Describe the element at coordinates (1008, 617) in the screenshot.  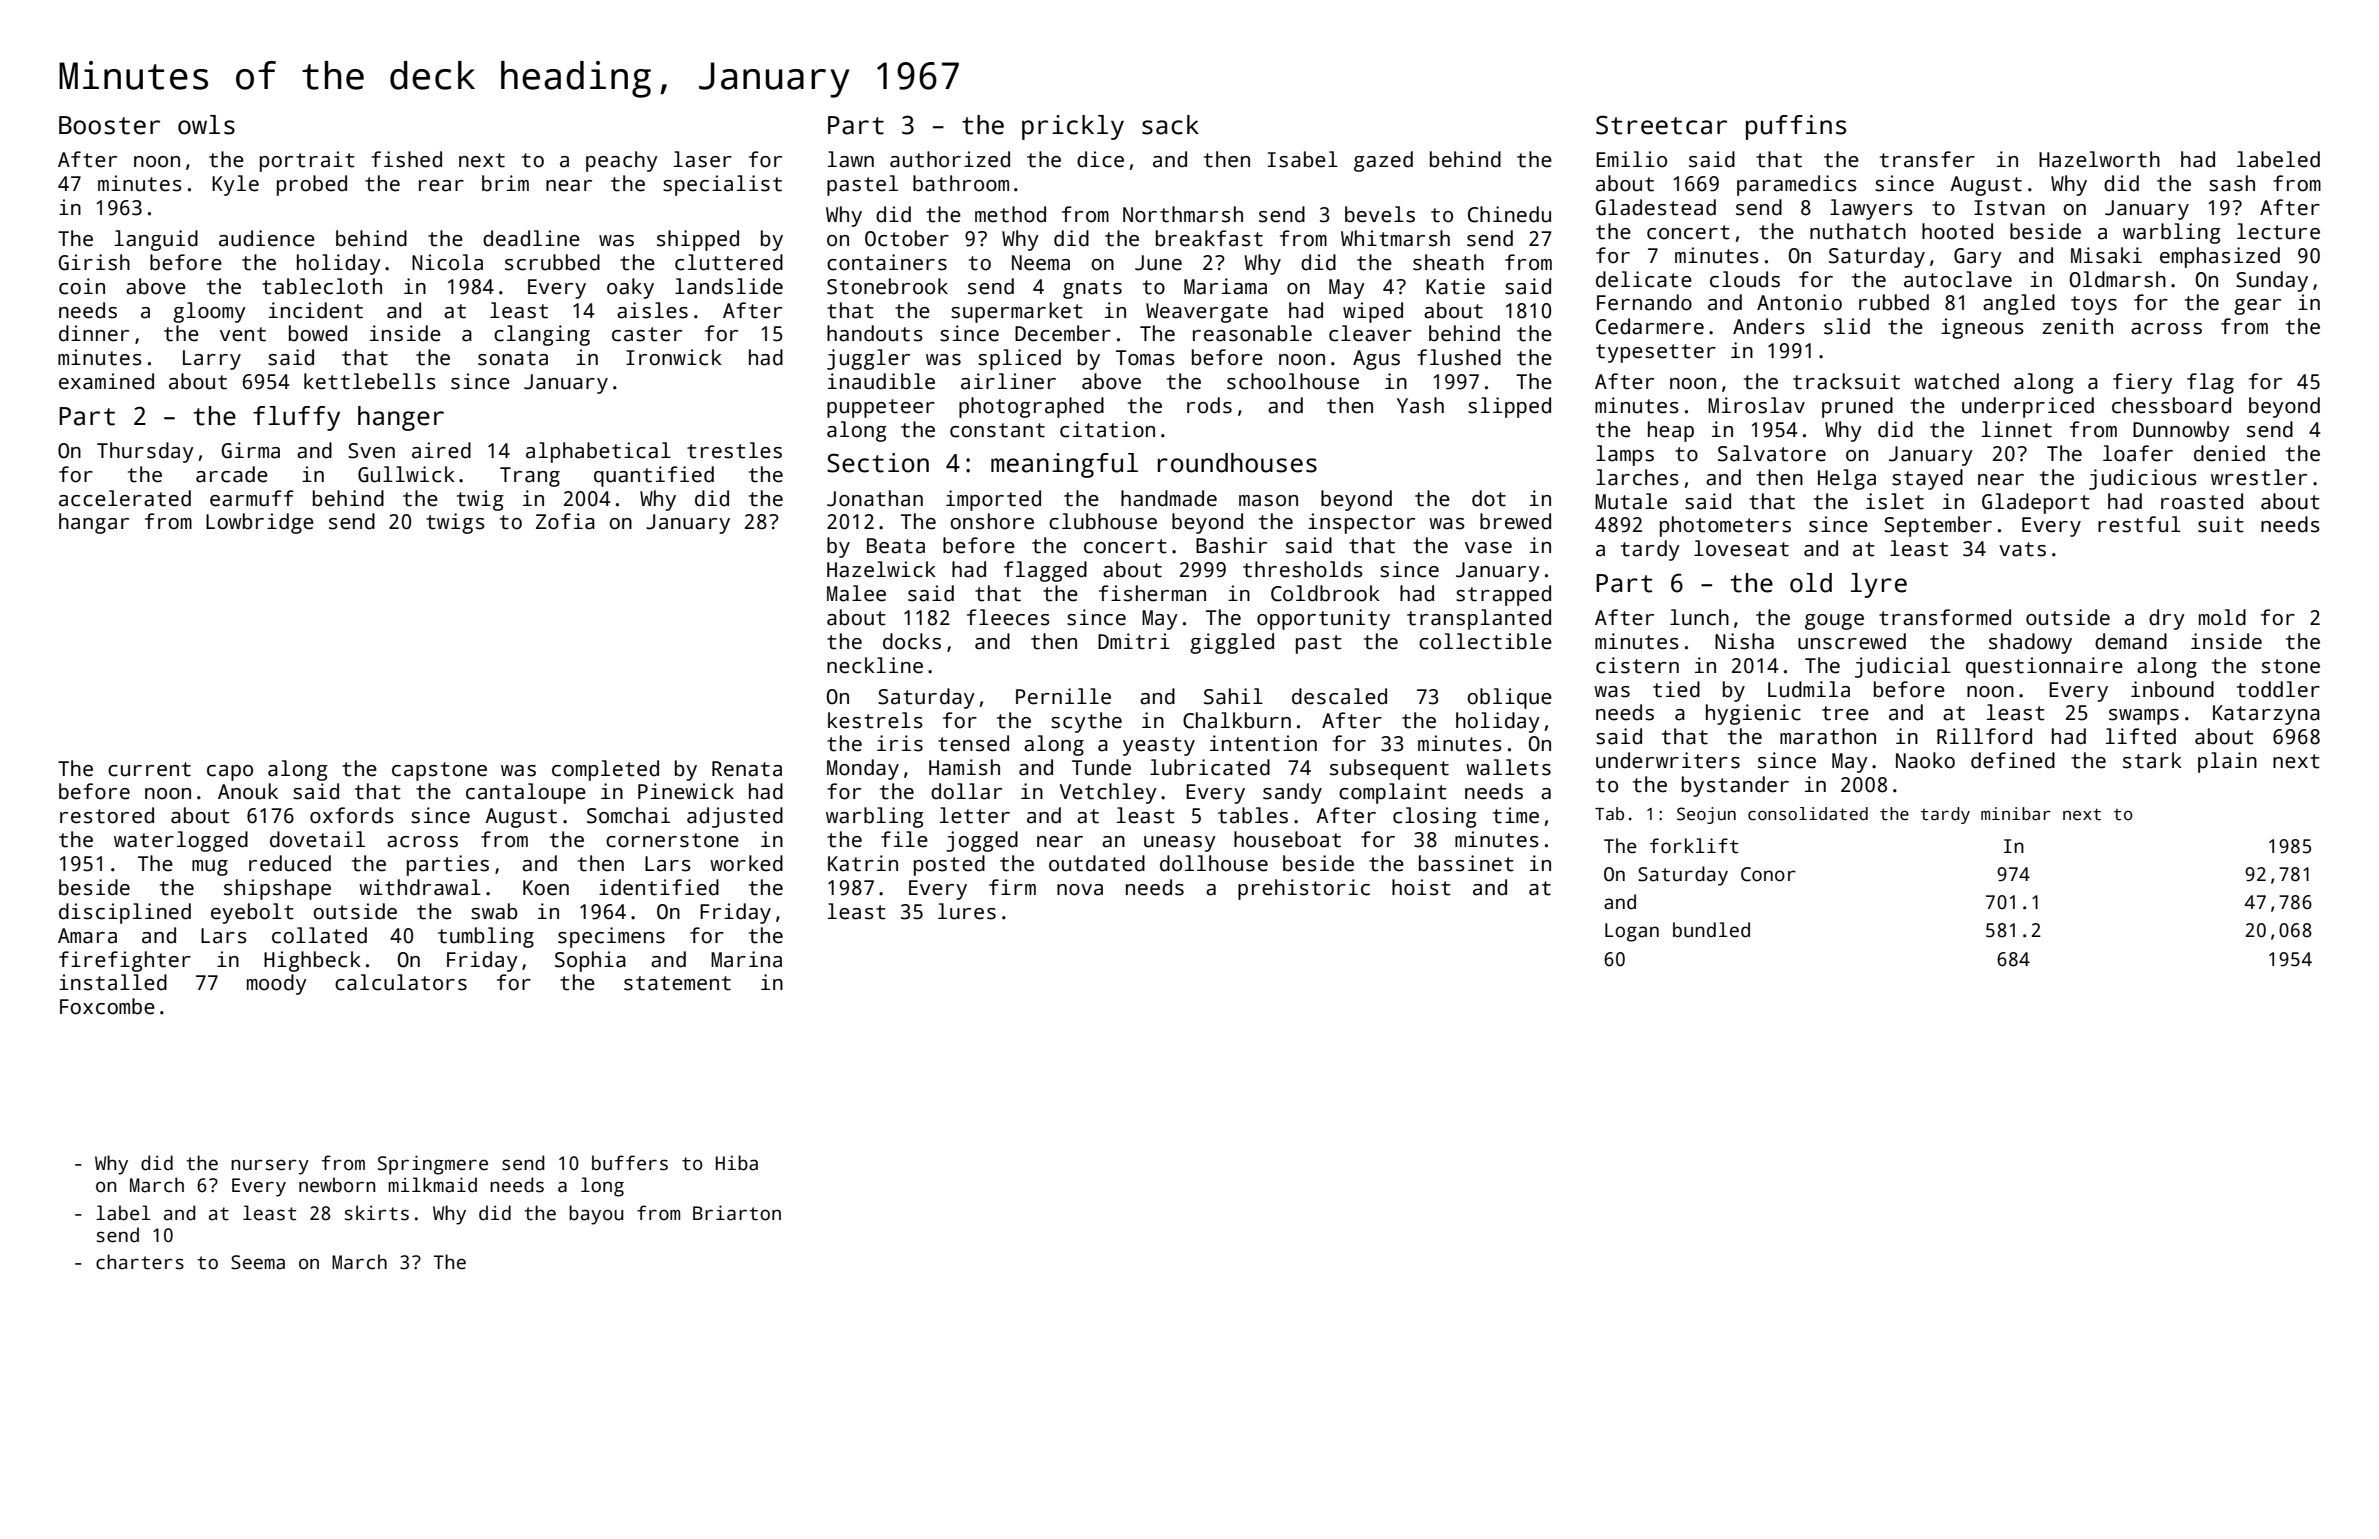
I see `fleeces` at that location.
